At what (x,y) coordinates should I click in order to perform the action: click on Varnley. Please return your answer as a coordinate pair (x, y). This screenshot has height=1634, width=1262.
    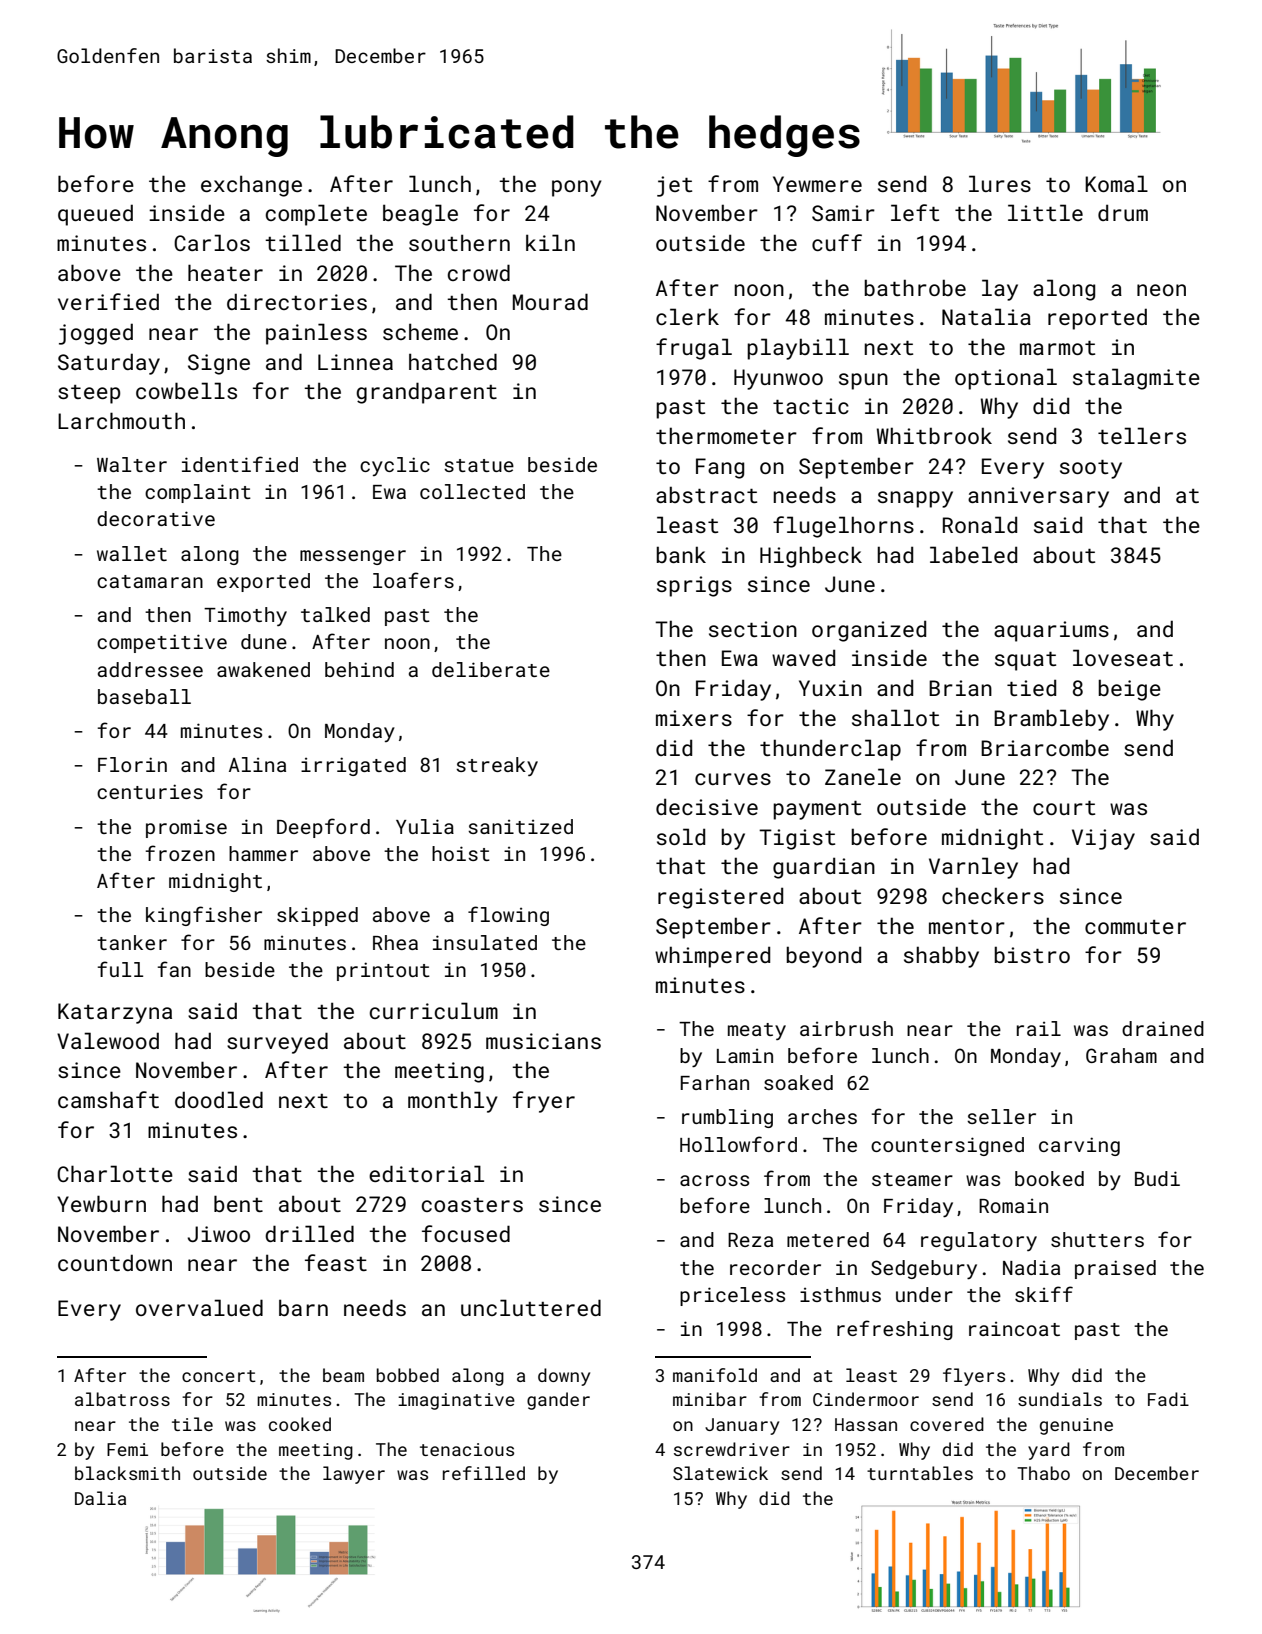
    Looking at the image, I should click on (973, 868).
